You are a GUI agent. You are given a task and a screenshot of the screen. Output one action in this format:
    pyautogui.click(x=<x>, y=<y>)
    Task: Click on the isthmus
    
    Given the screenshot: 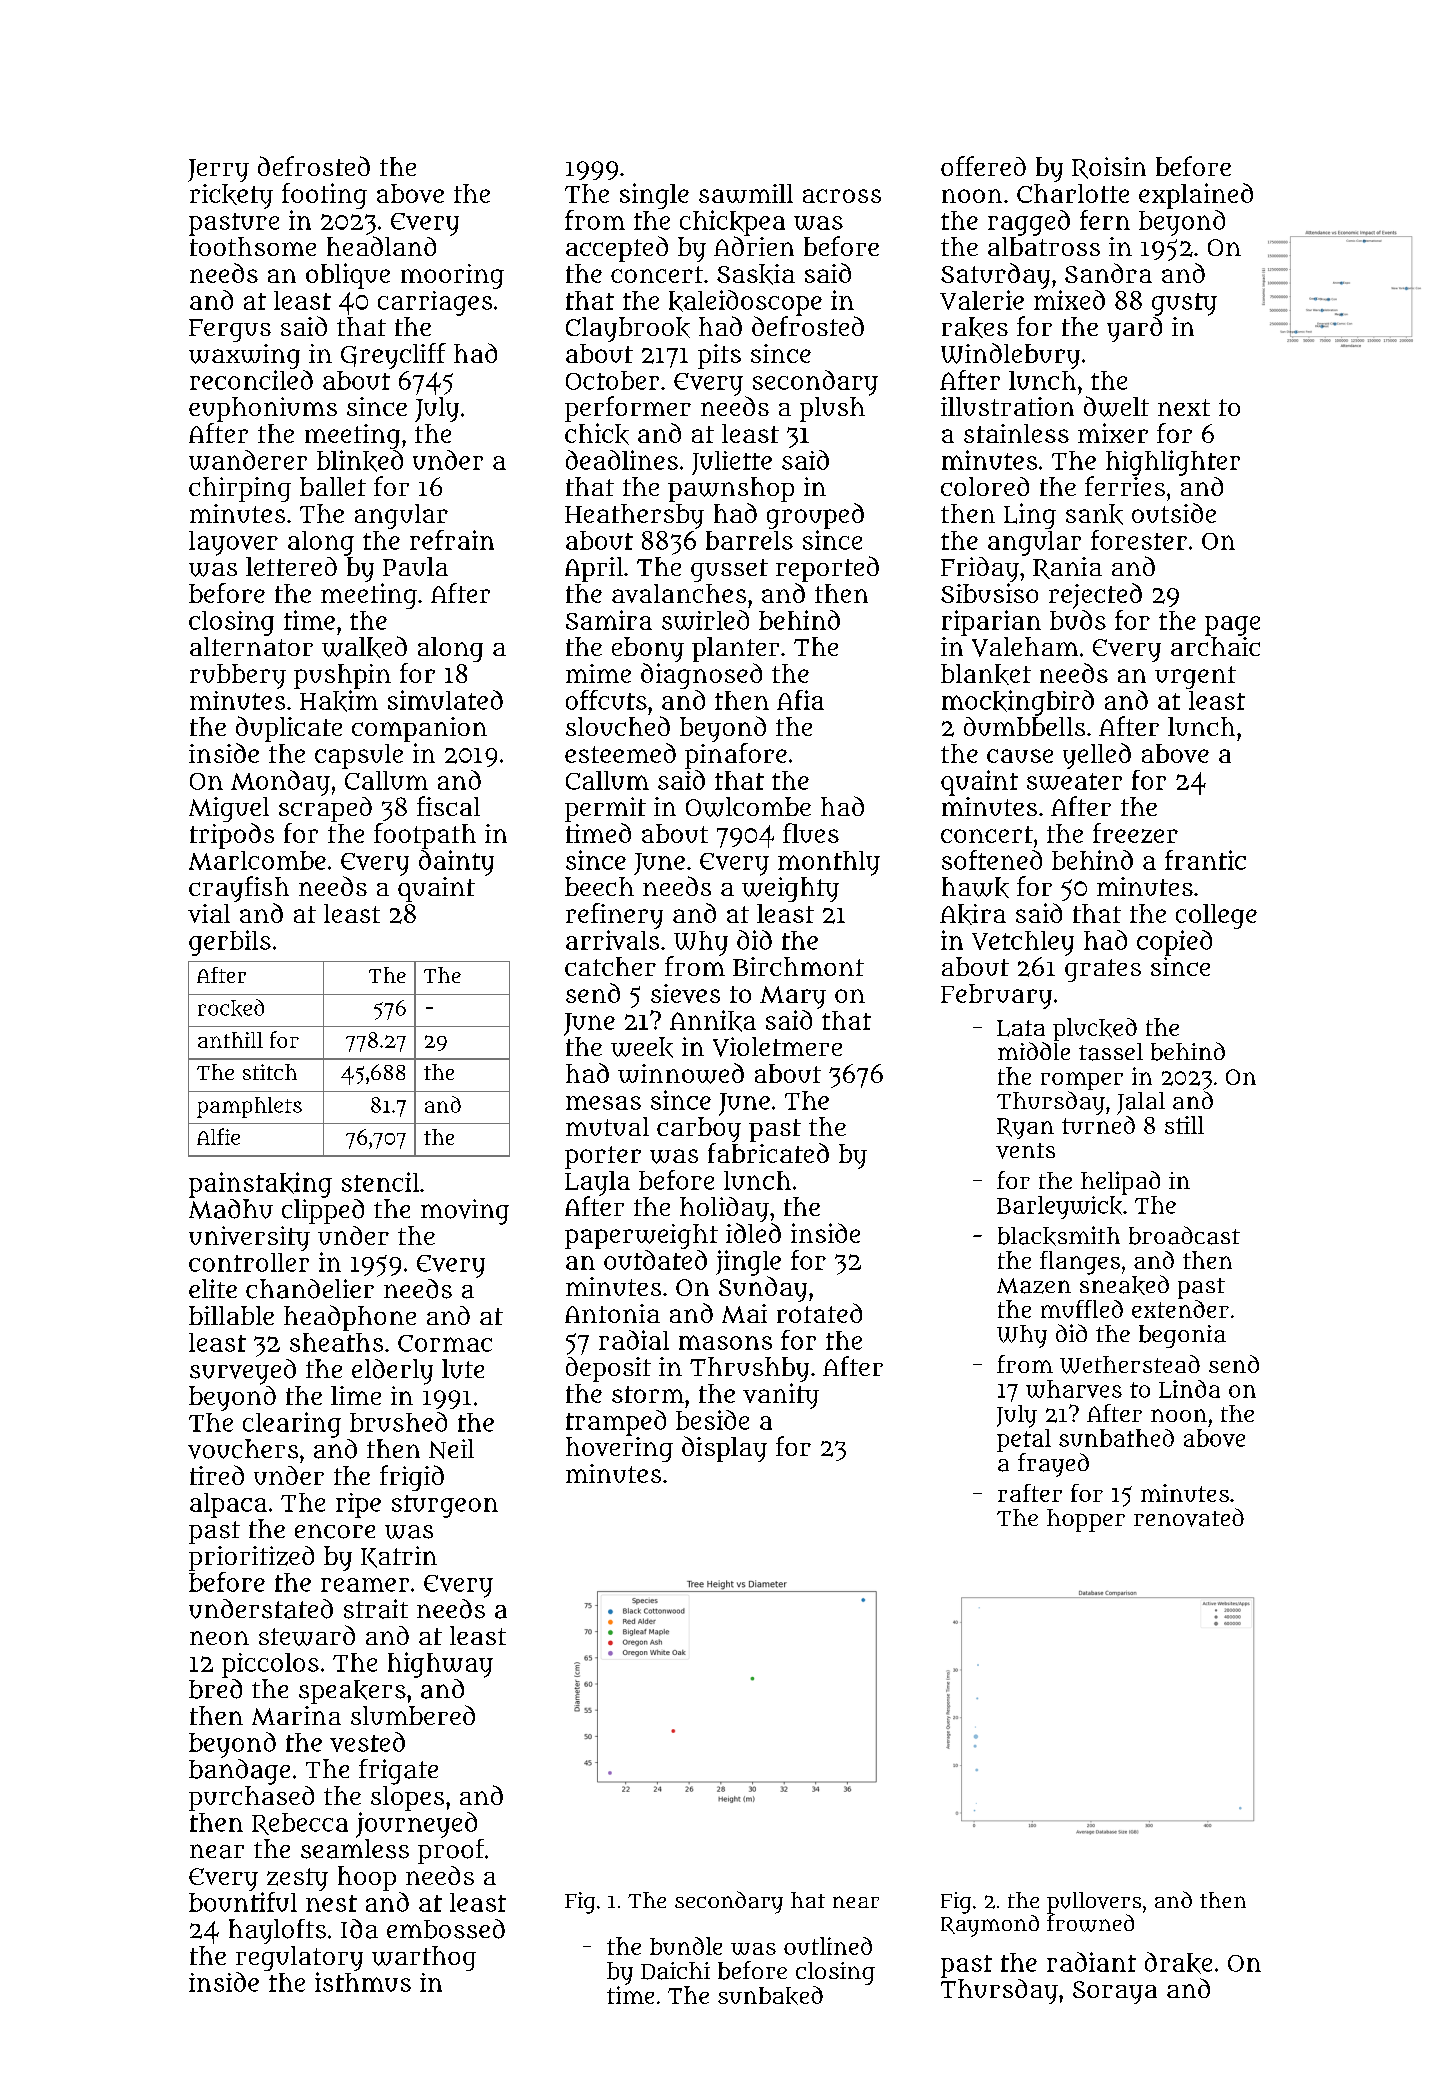 What is the action you would take?
    pyautogui.click(x=363, y=1982)
